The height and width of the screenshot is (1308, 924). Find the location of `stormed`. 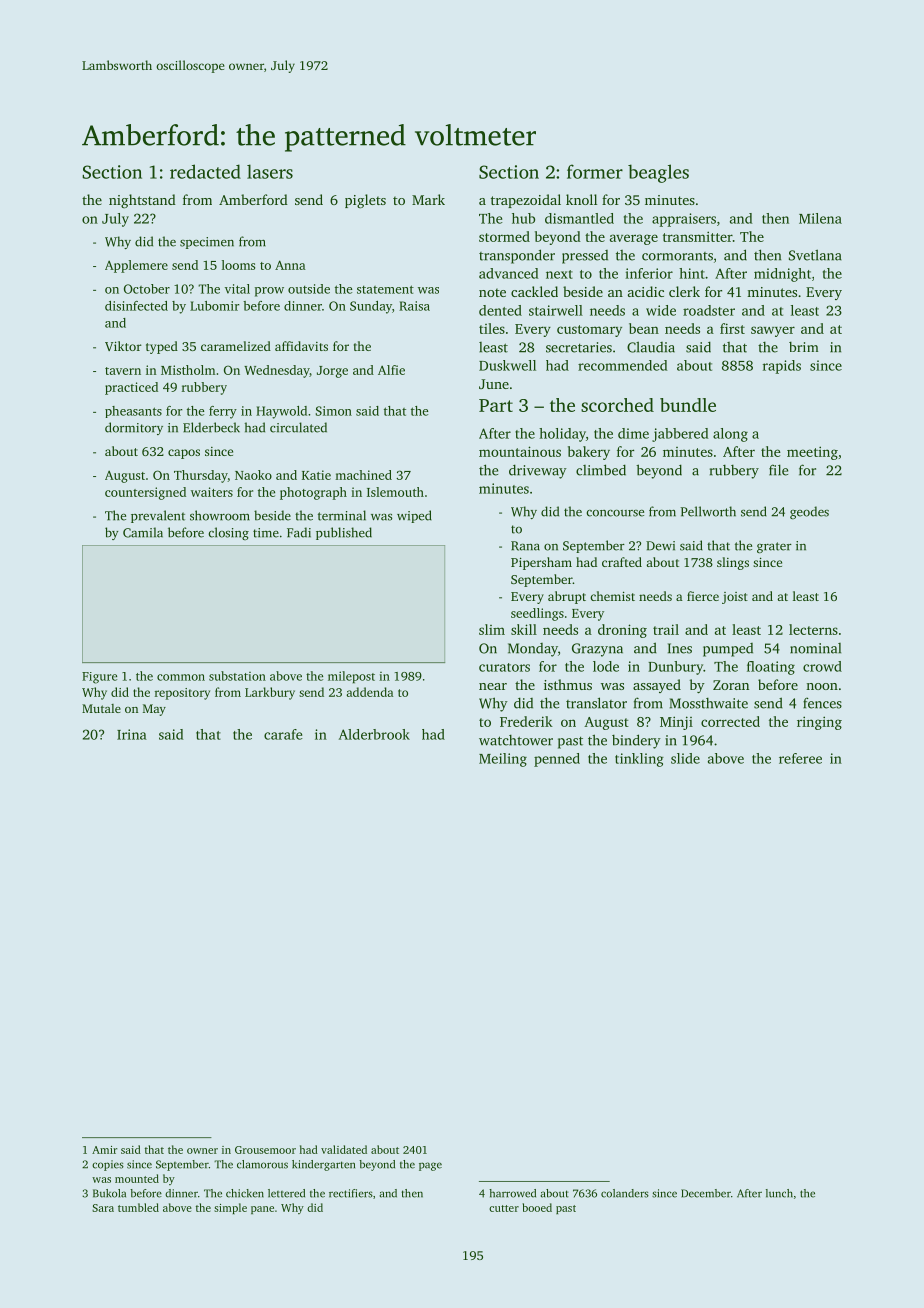

stormed is located at coordinates (504, 236).
